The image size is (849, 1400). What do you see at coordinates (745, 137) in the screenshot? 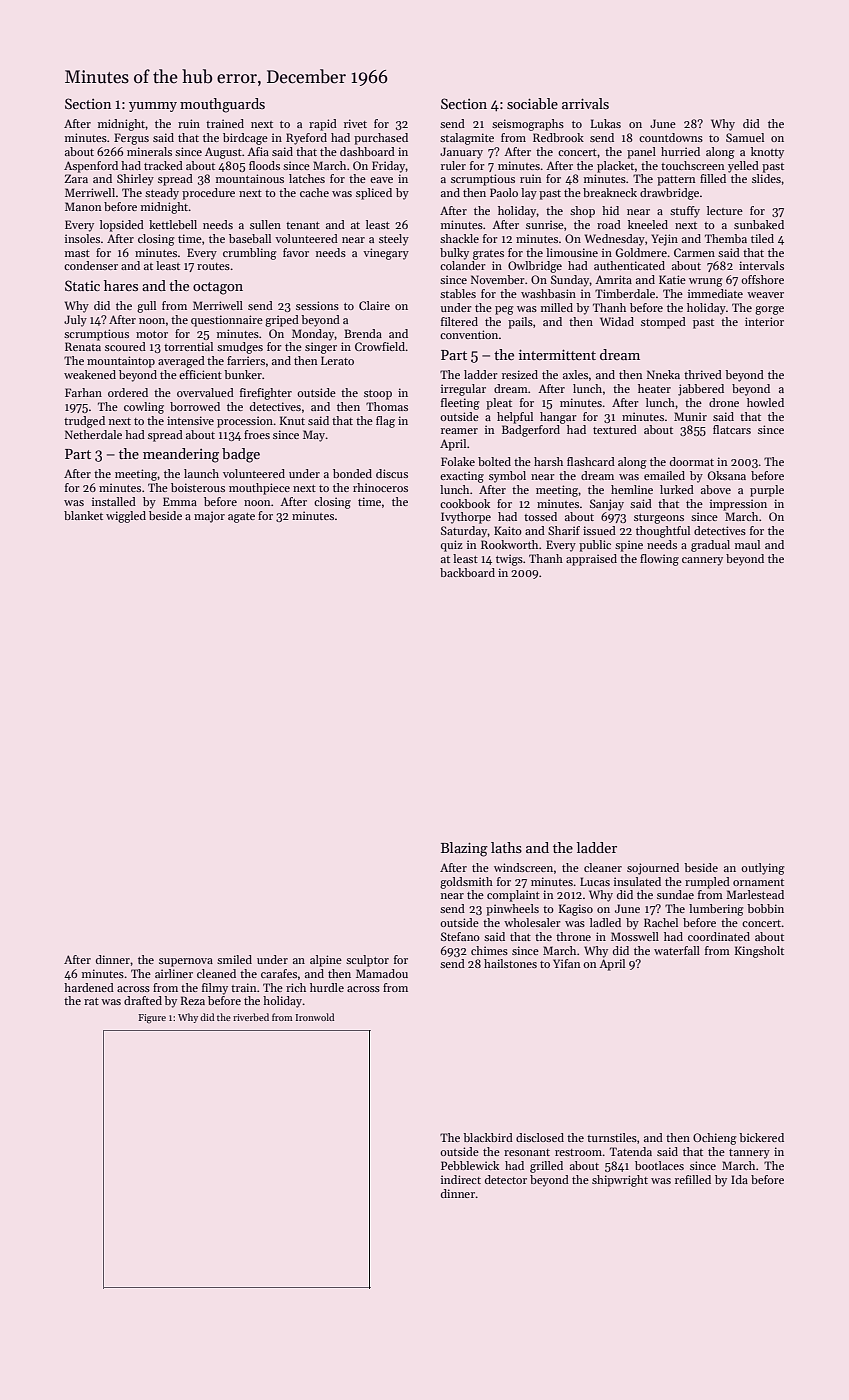
I see `Samuel` at bounding box center [745, 137].
